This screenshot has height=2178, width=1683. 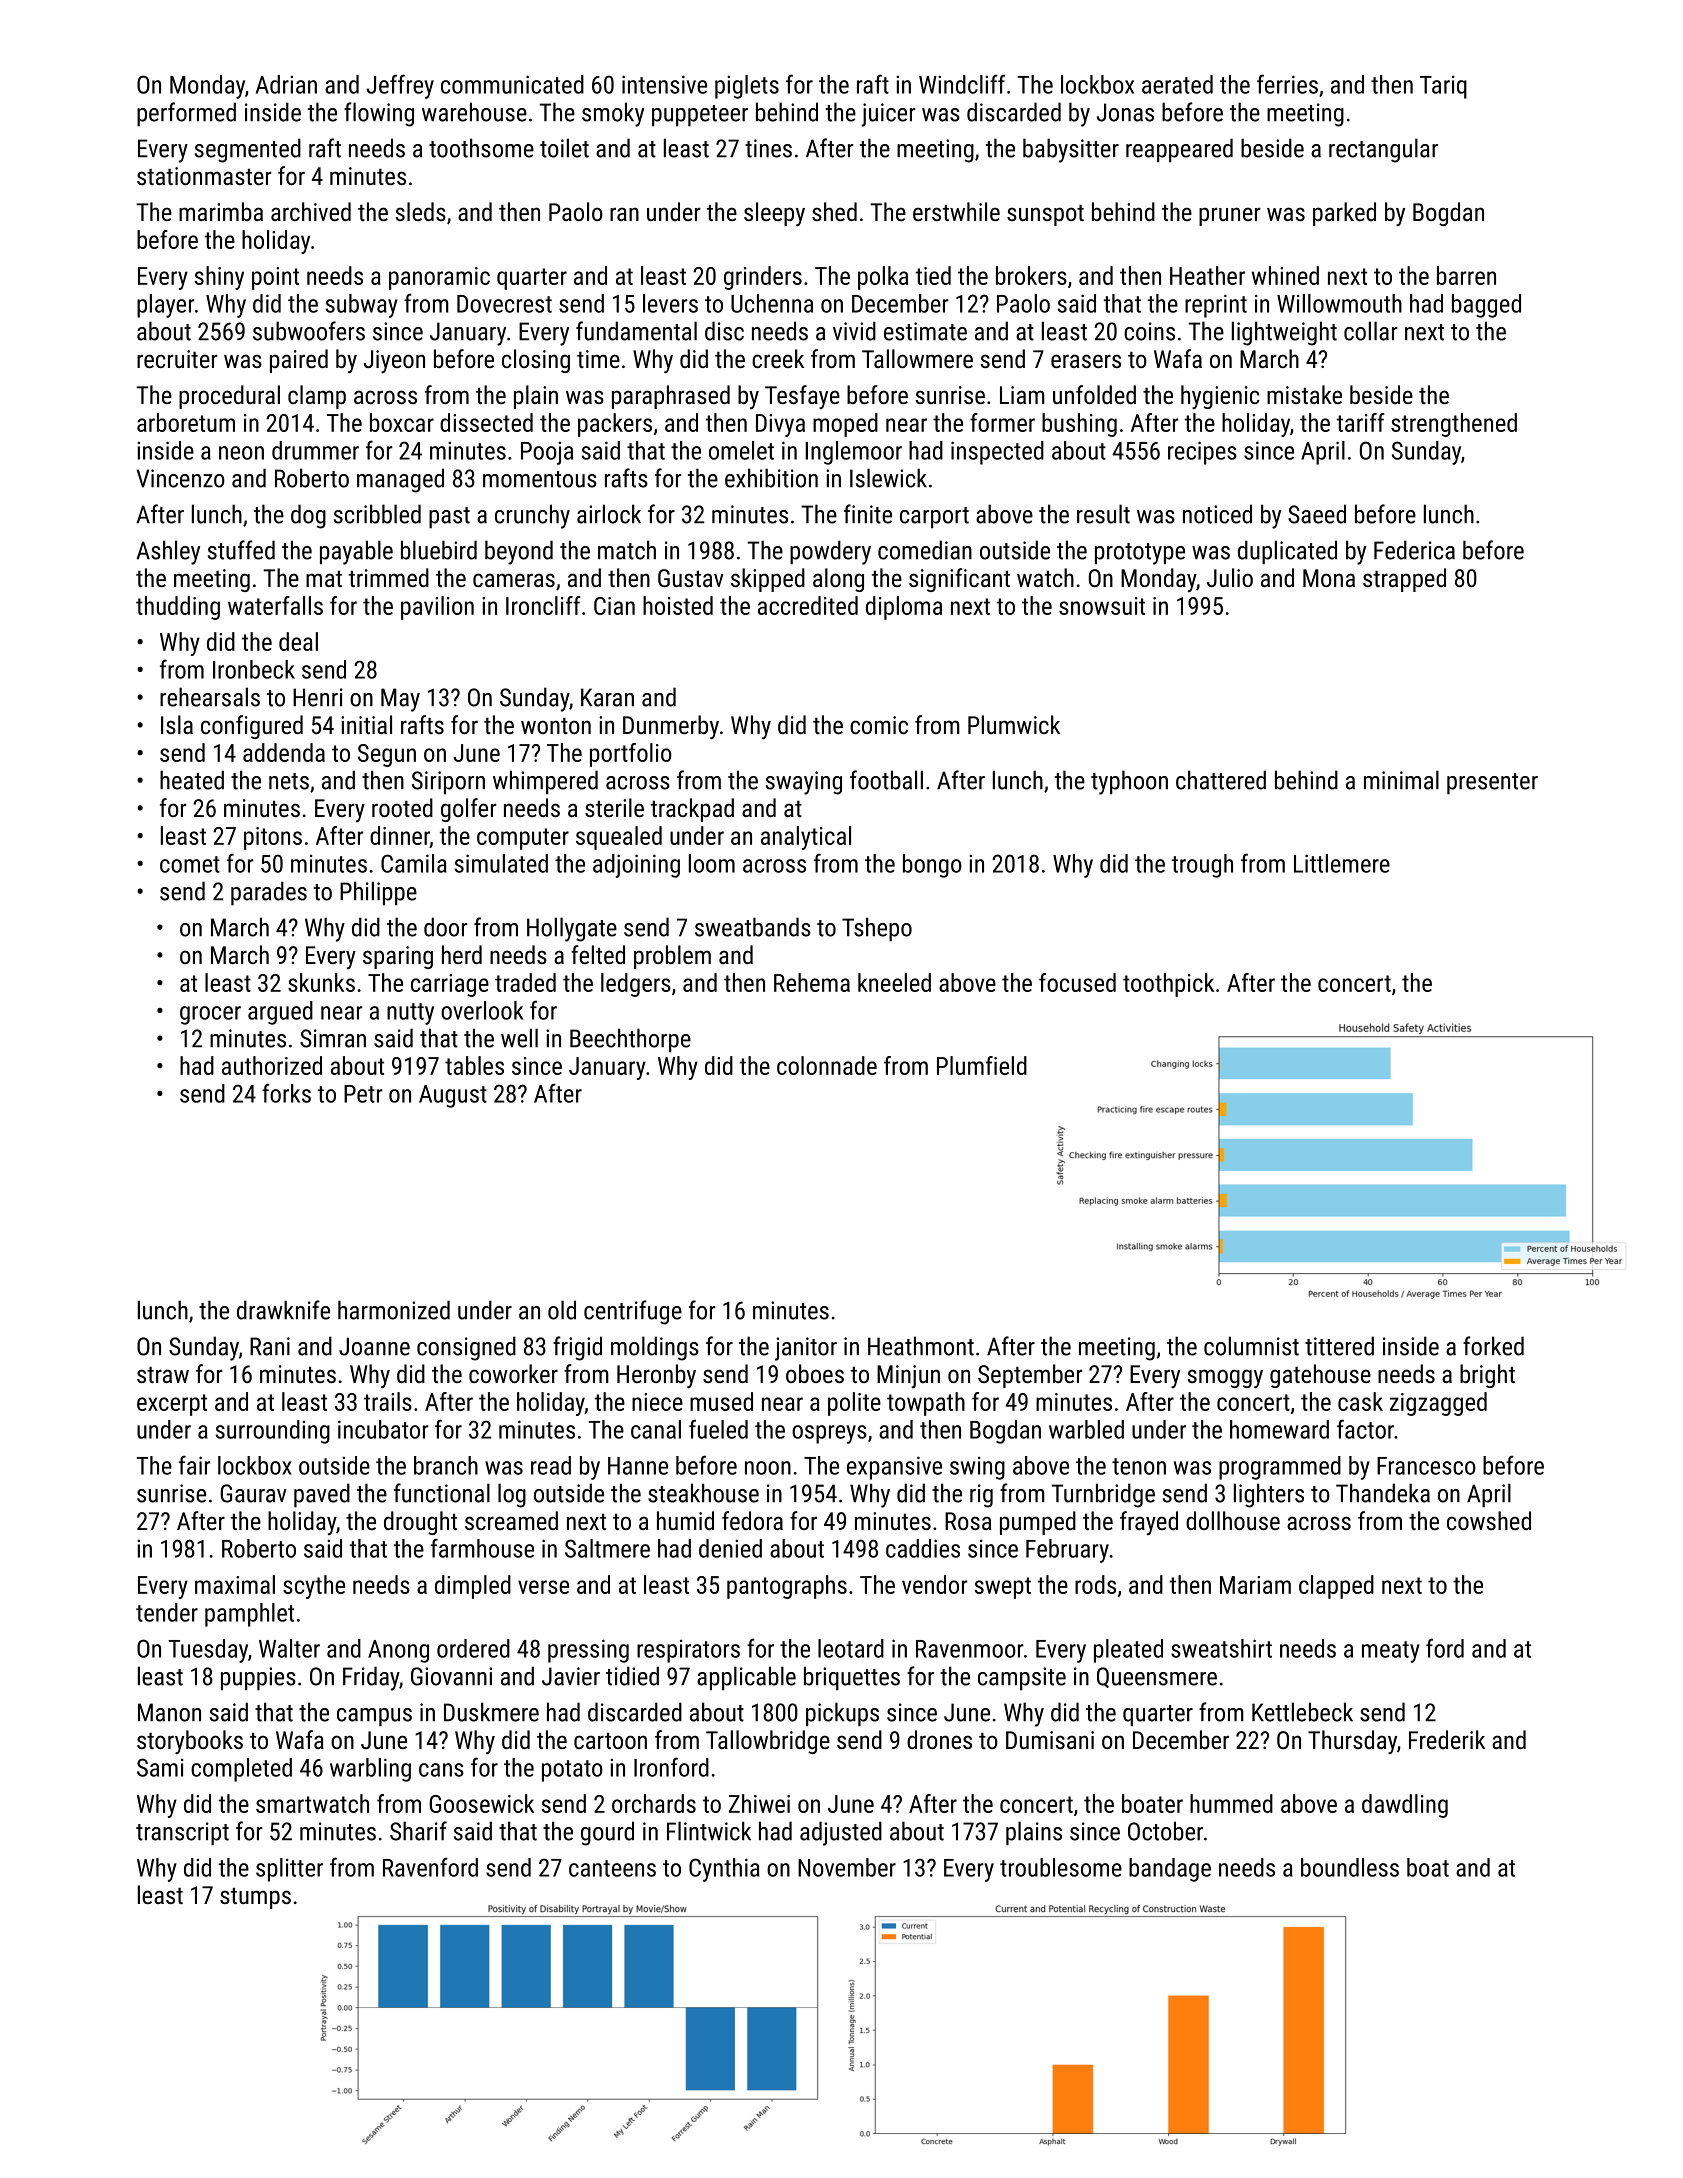 What do you see at coordinates (747, 87) in the screenshot?
I see `piglets` at bounding box center [747, 87].
